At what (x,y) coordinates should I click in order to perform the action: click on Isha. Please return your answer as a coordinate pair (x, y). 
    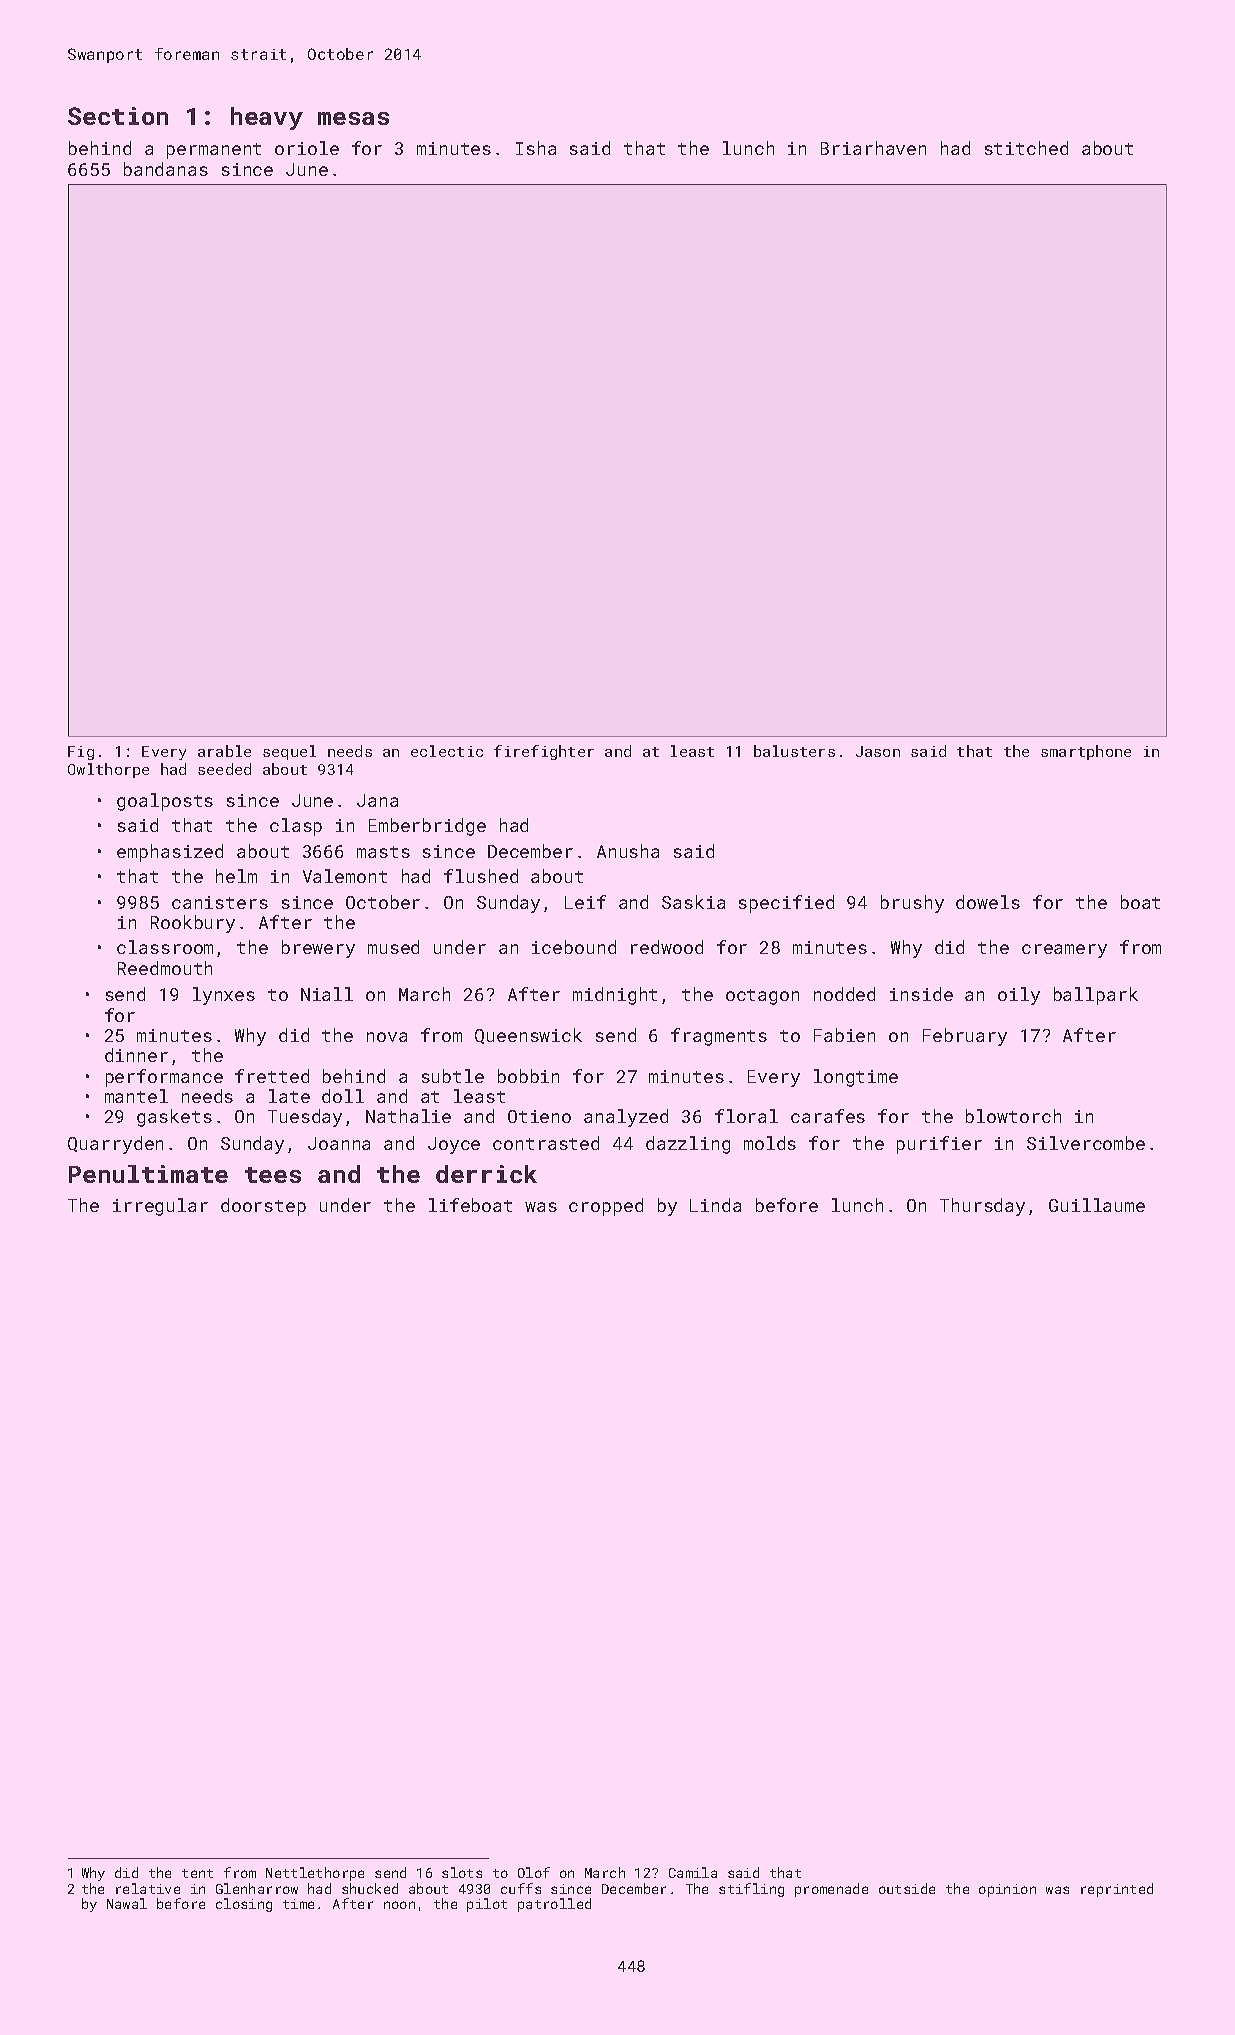
    Looking at the image, I should click on (536, 148).
